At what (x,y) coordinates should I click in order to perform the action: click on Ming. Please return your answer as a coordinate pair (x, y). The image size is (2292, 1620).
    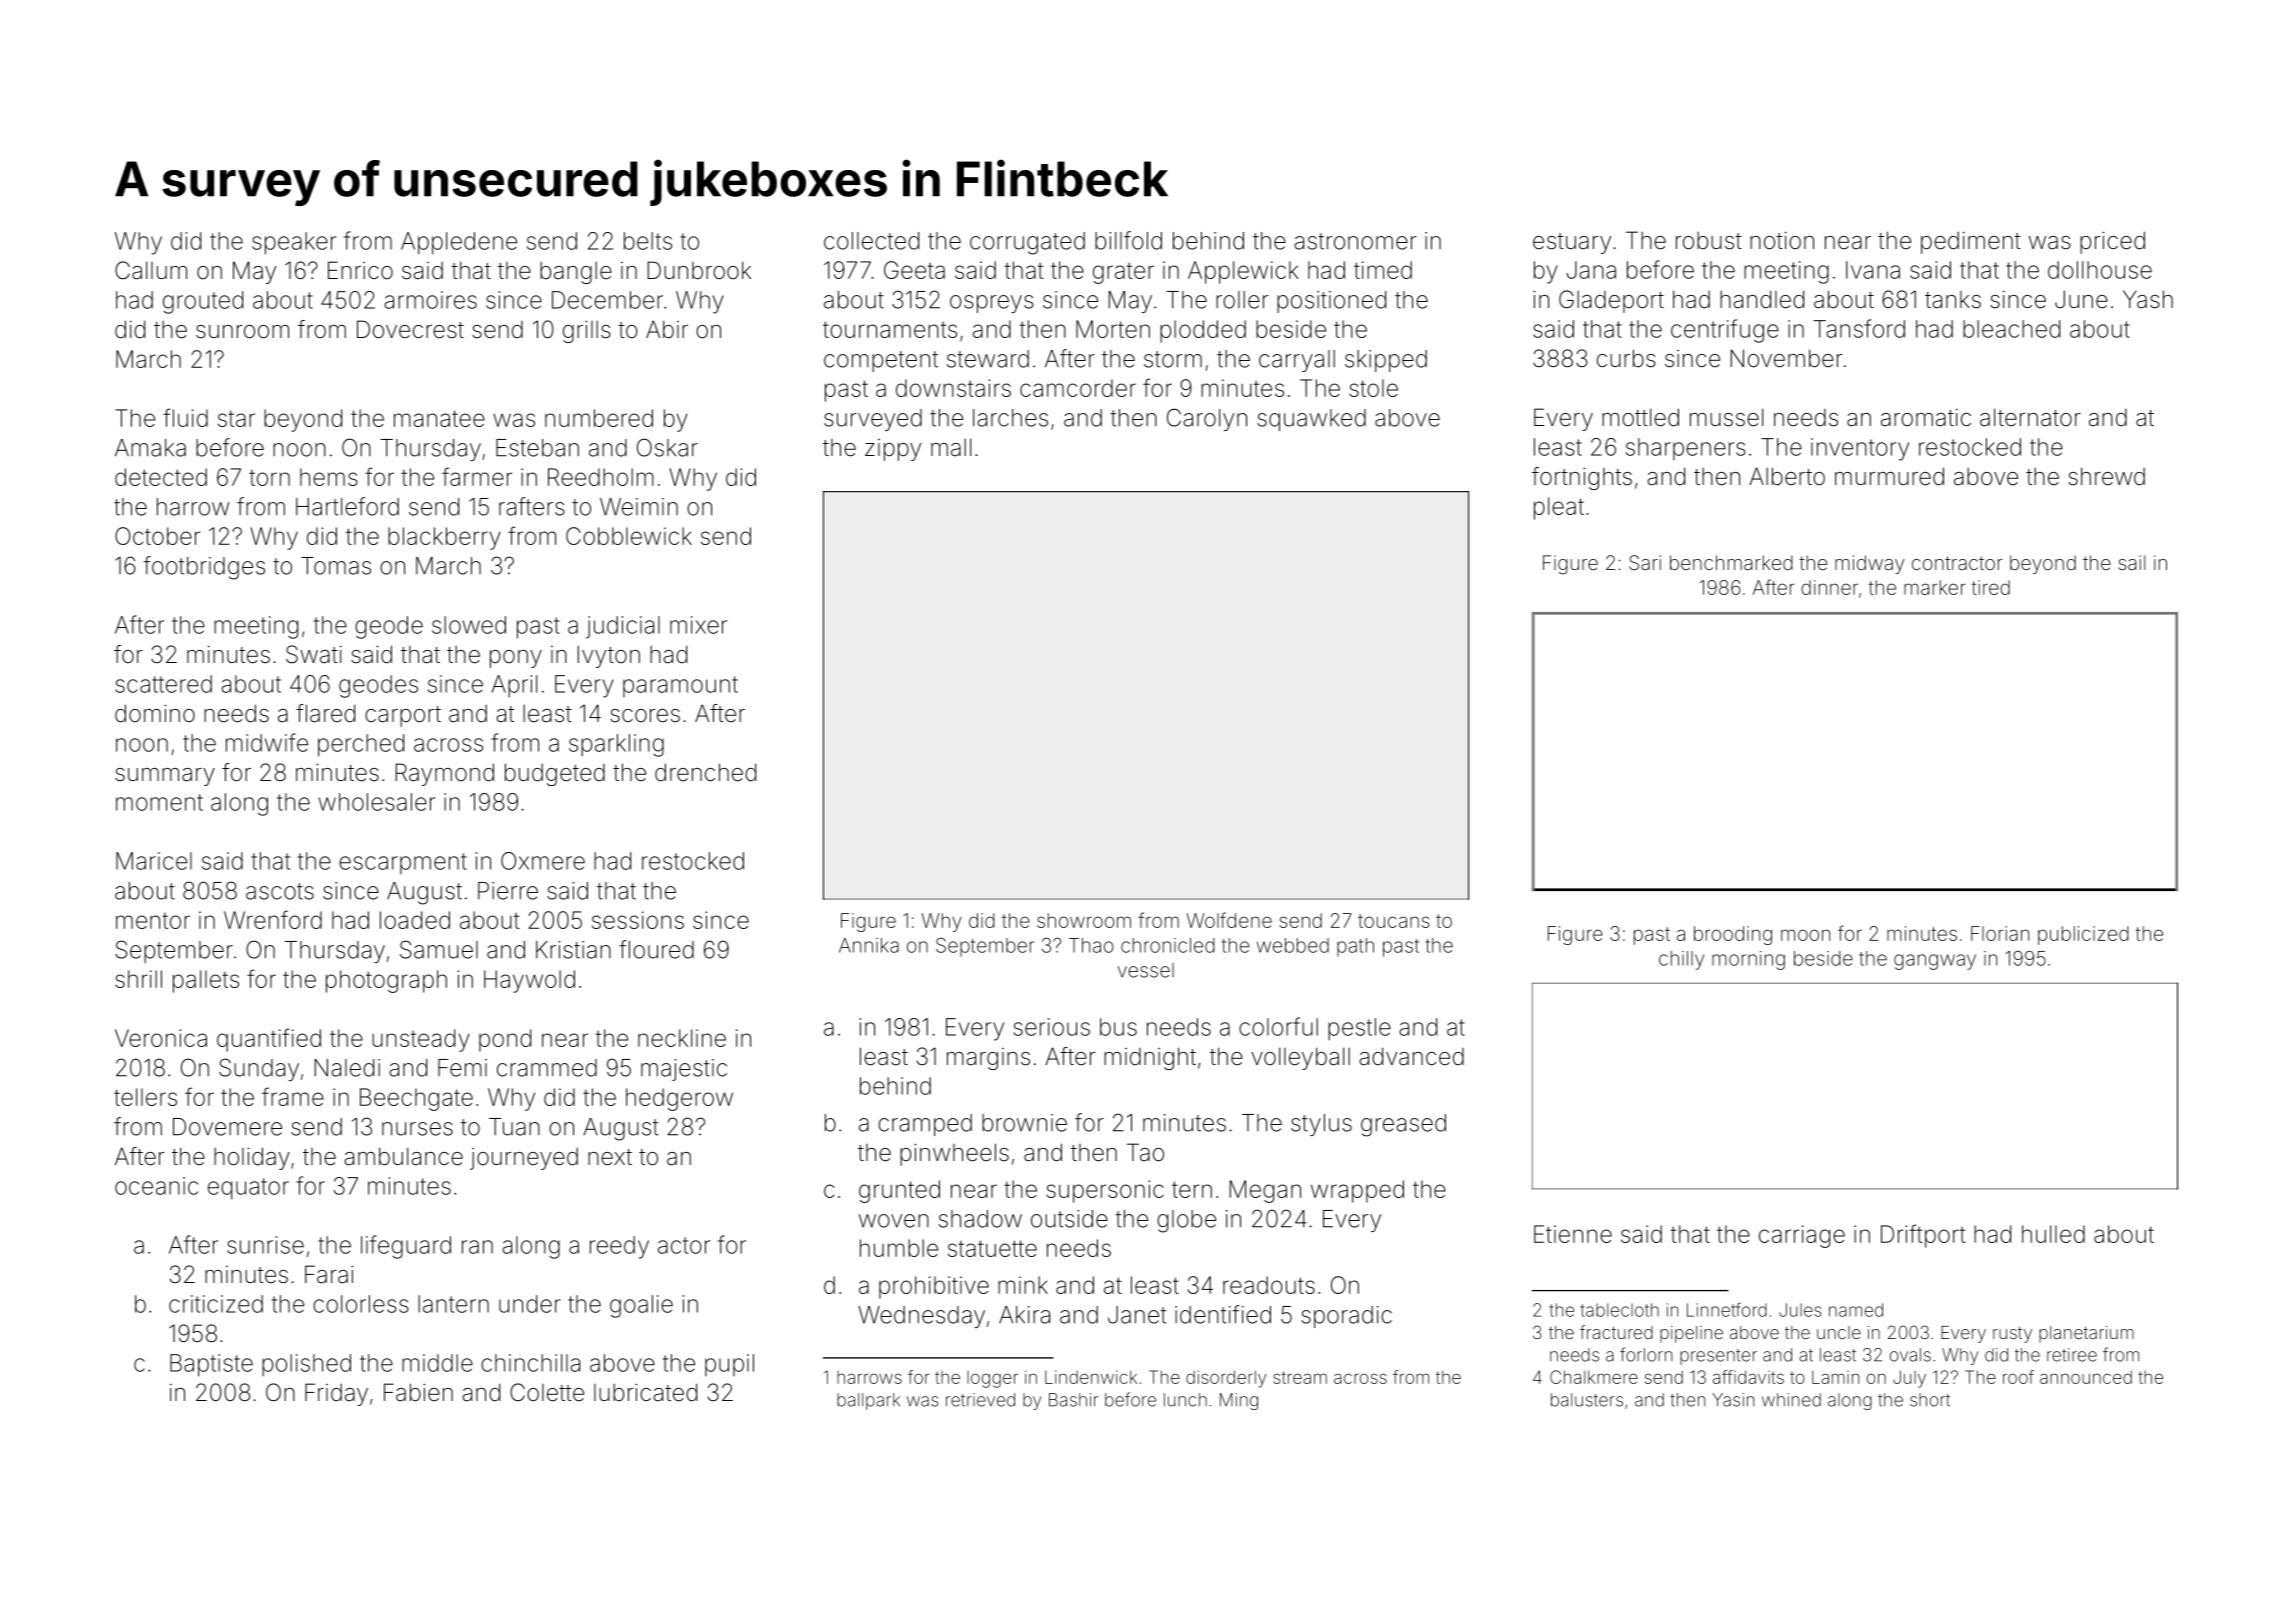
    Looking at the image, I should click on (1239, 1401).
